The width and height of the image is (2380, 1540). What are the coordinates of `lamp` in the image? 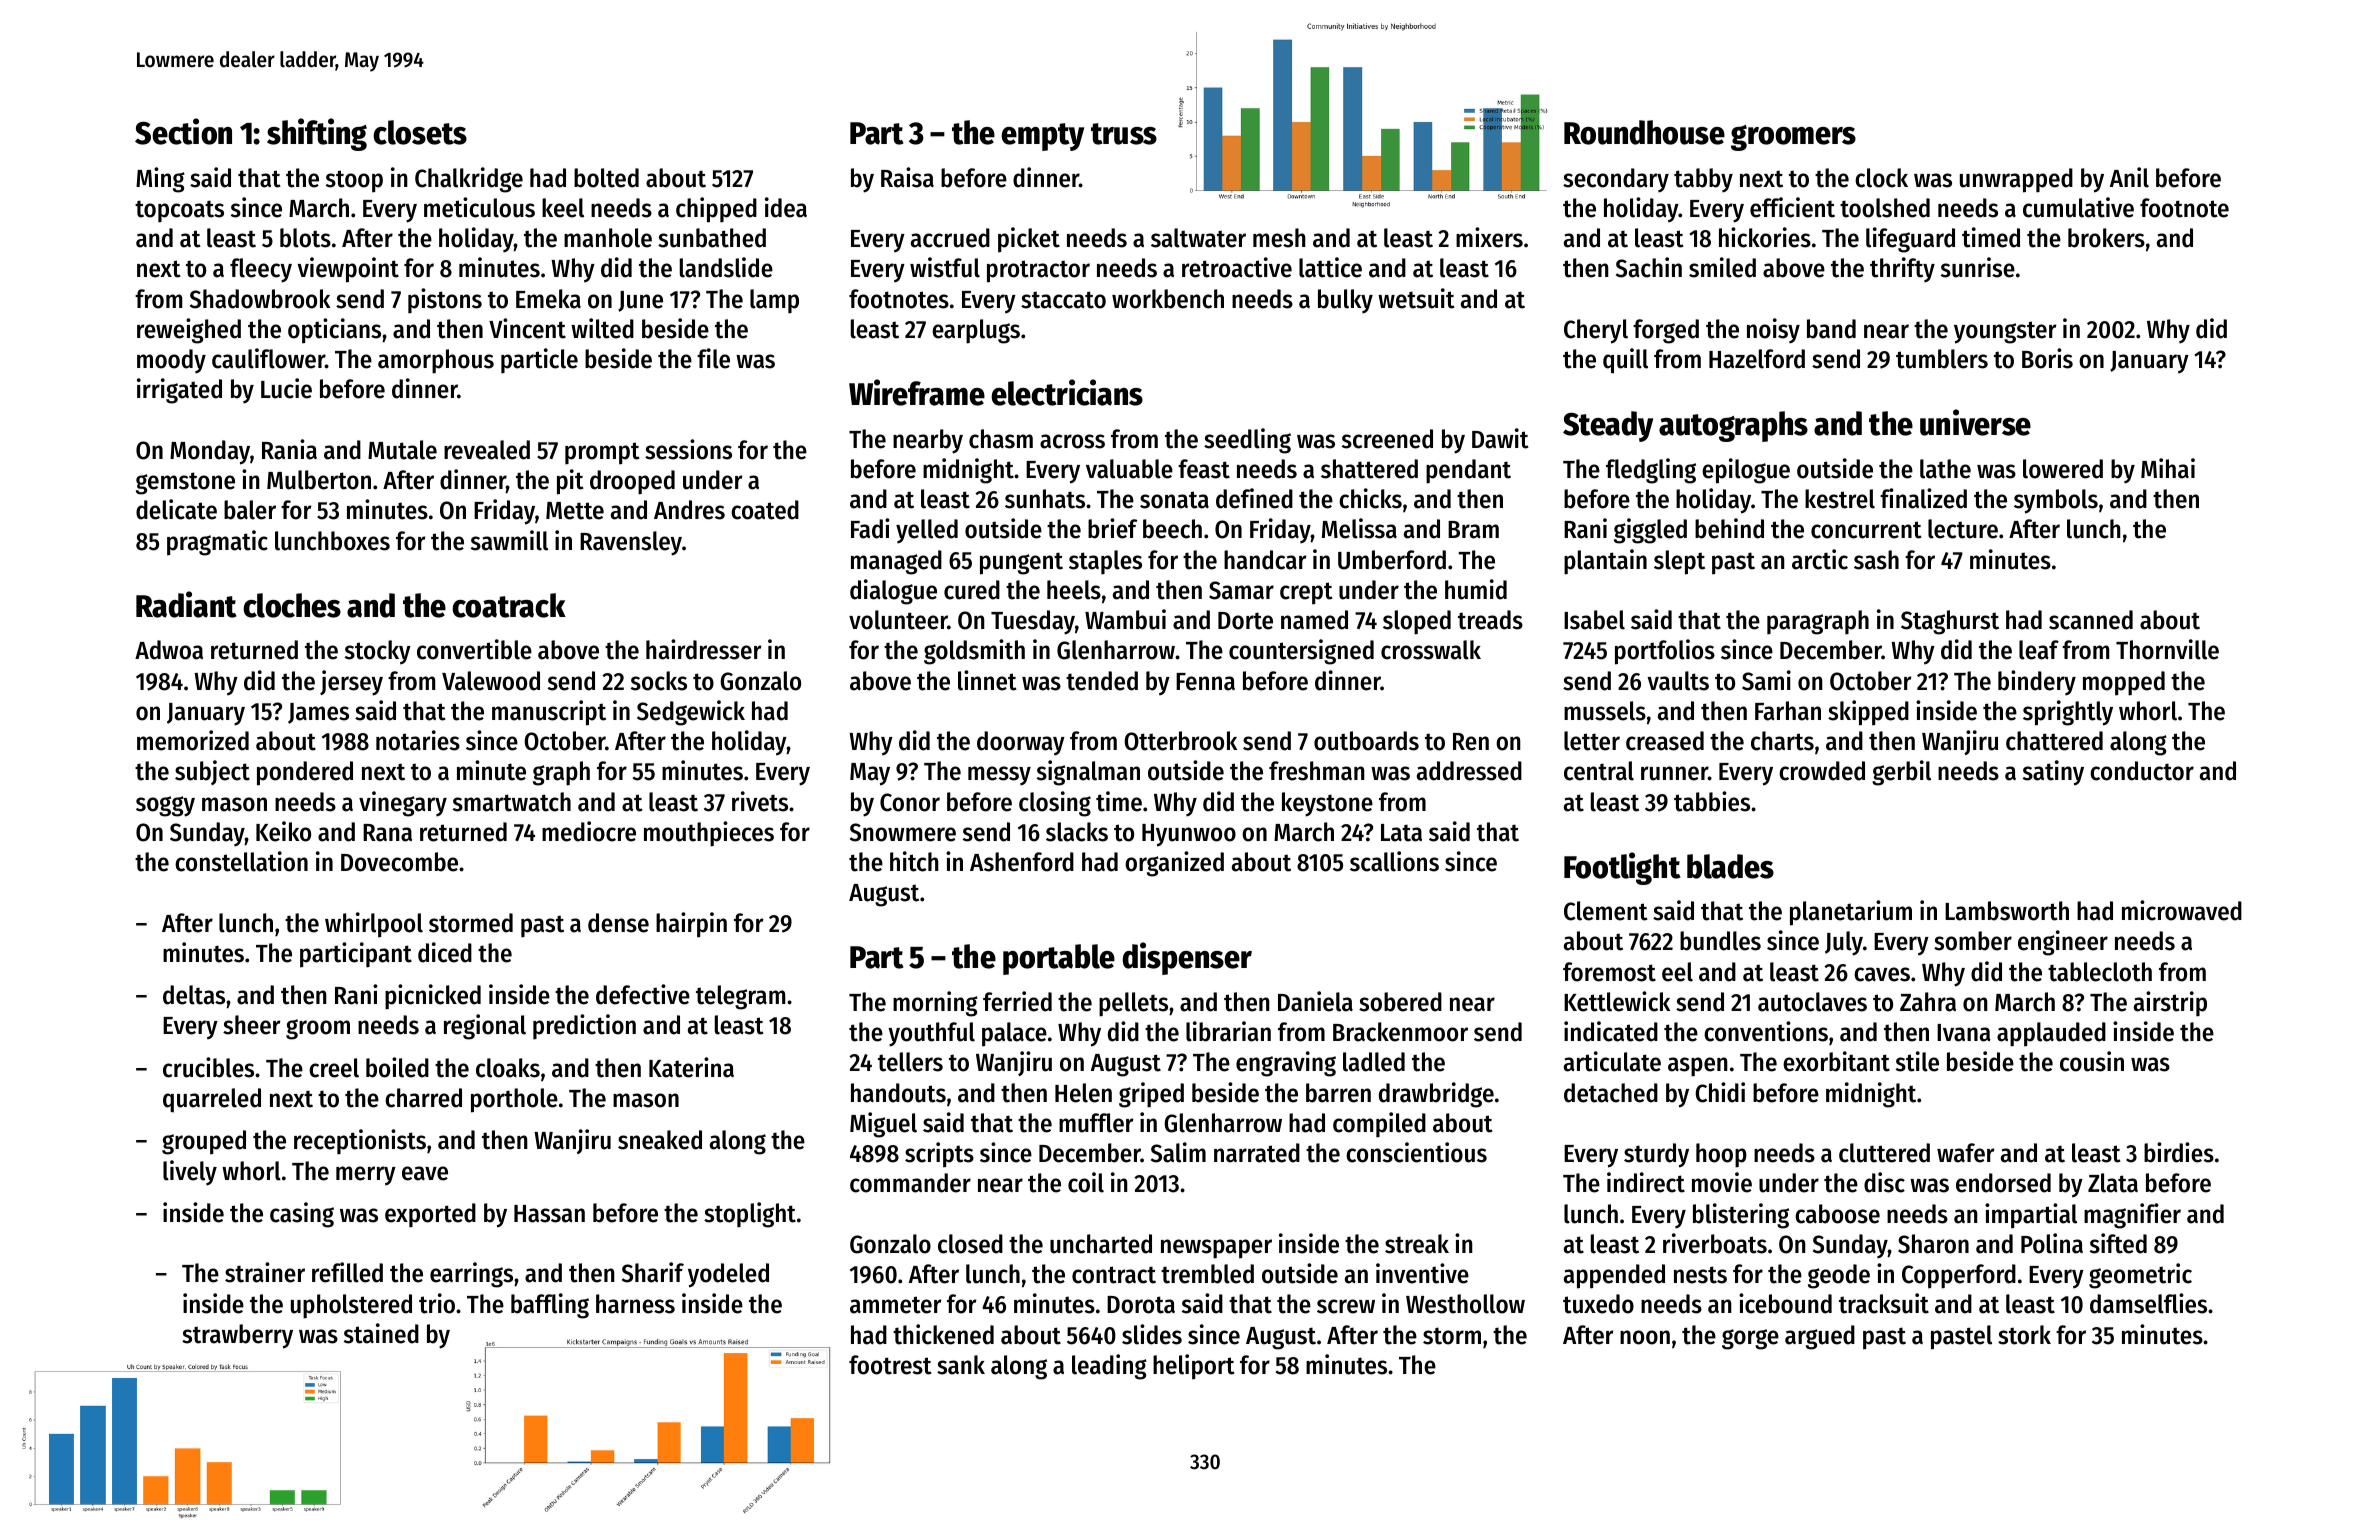 It's located at (774, 301).
